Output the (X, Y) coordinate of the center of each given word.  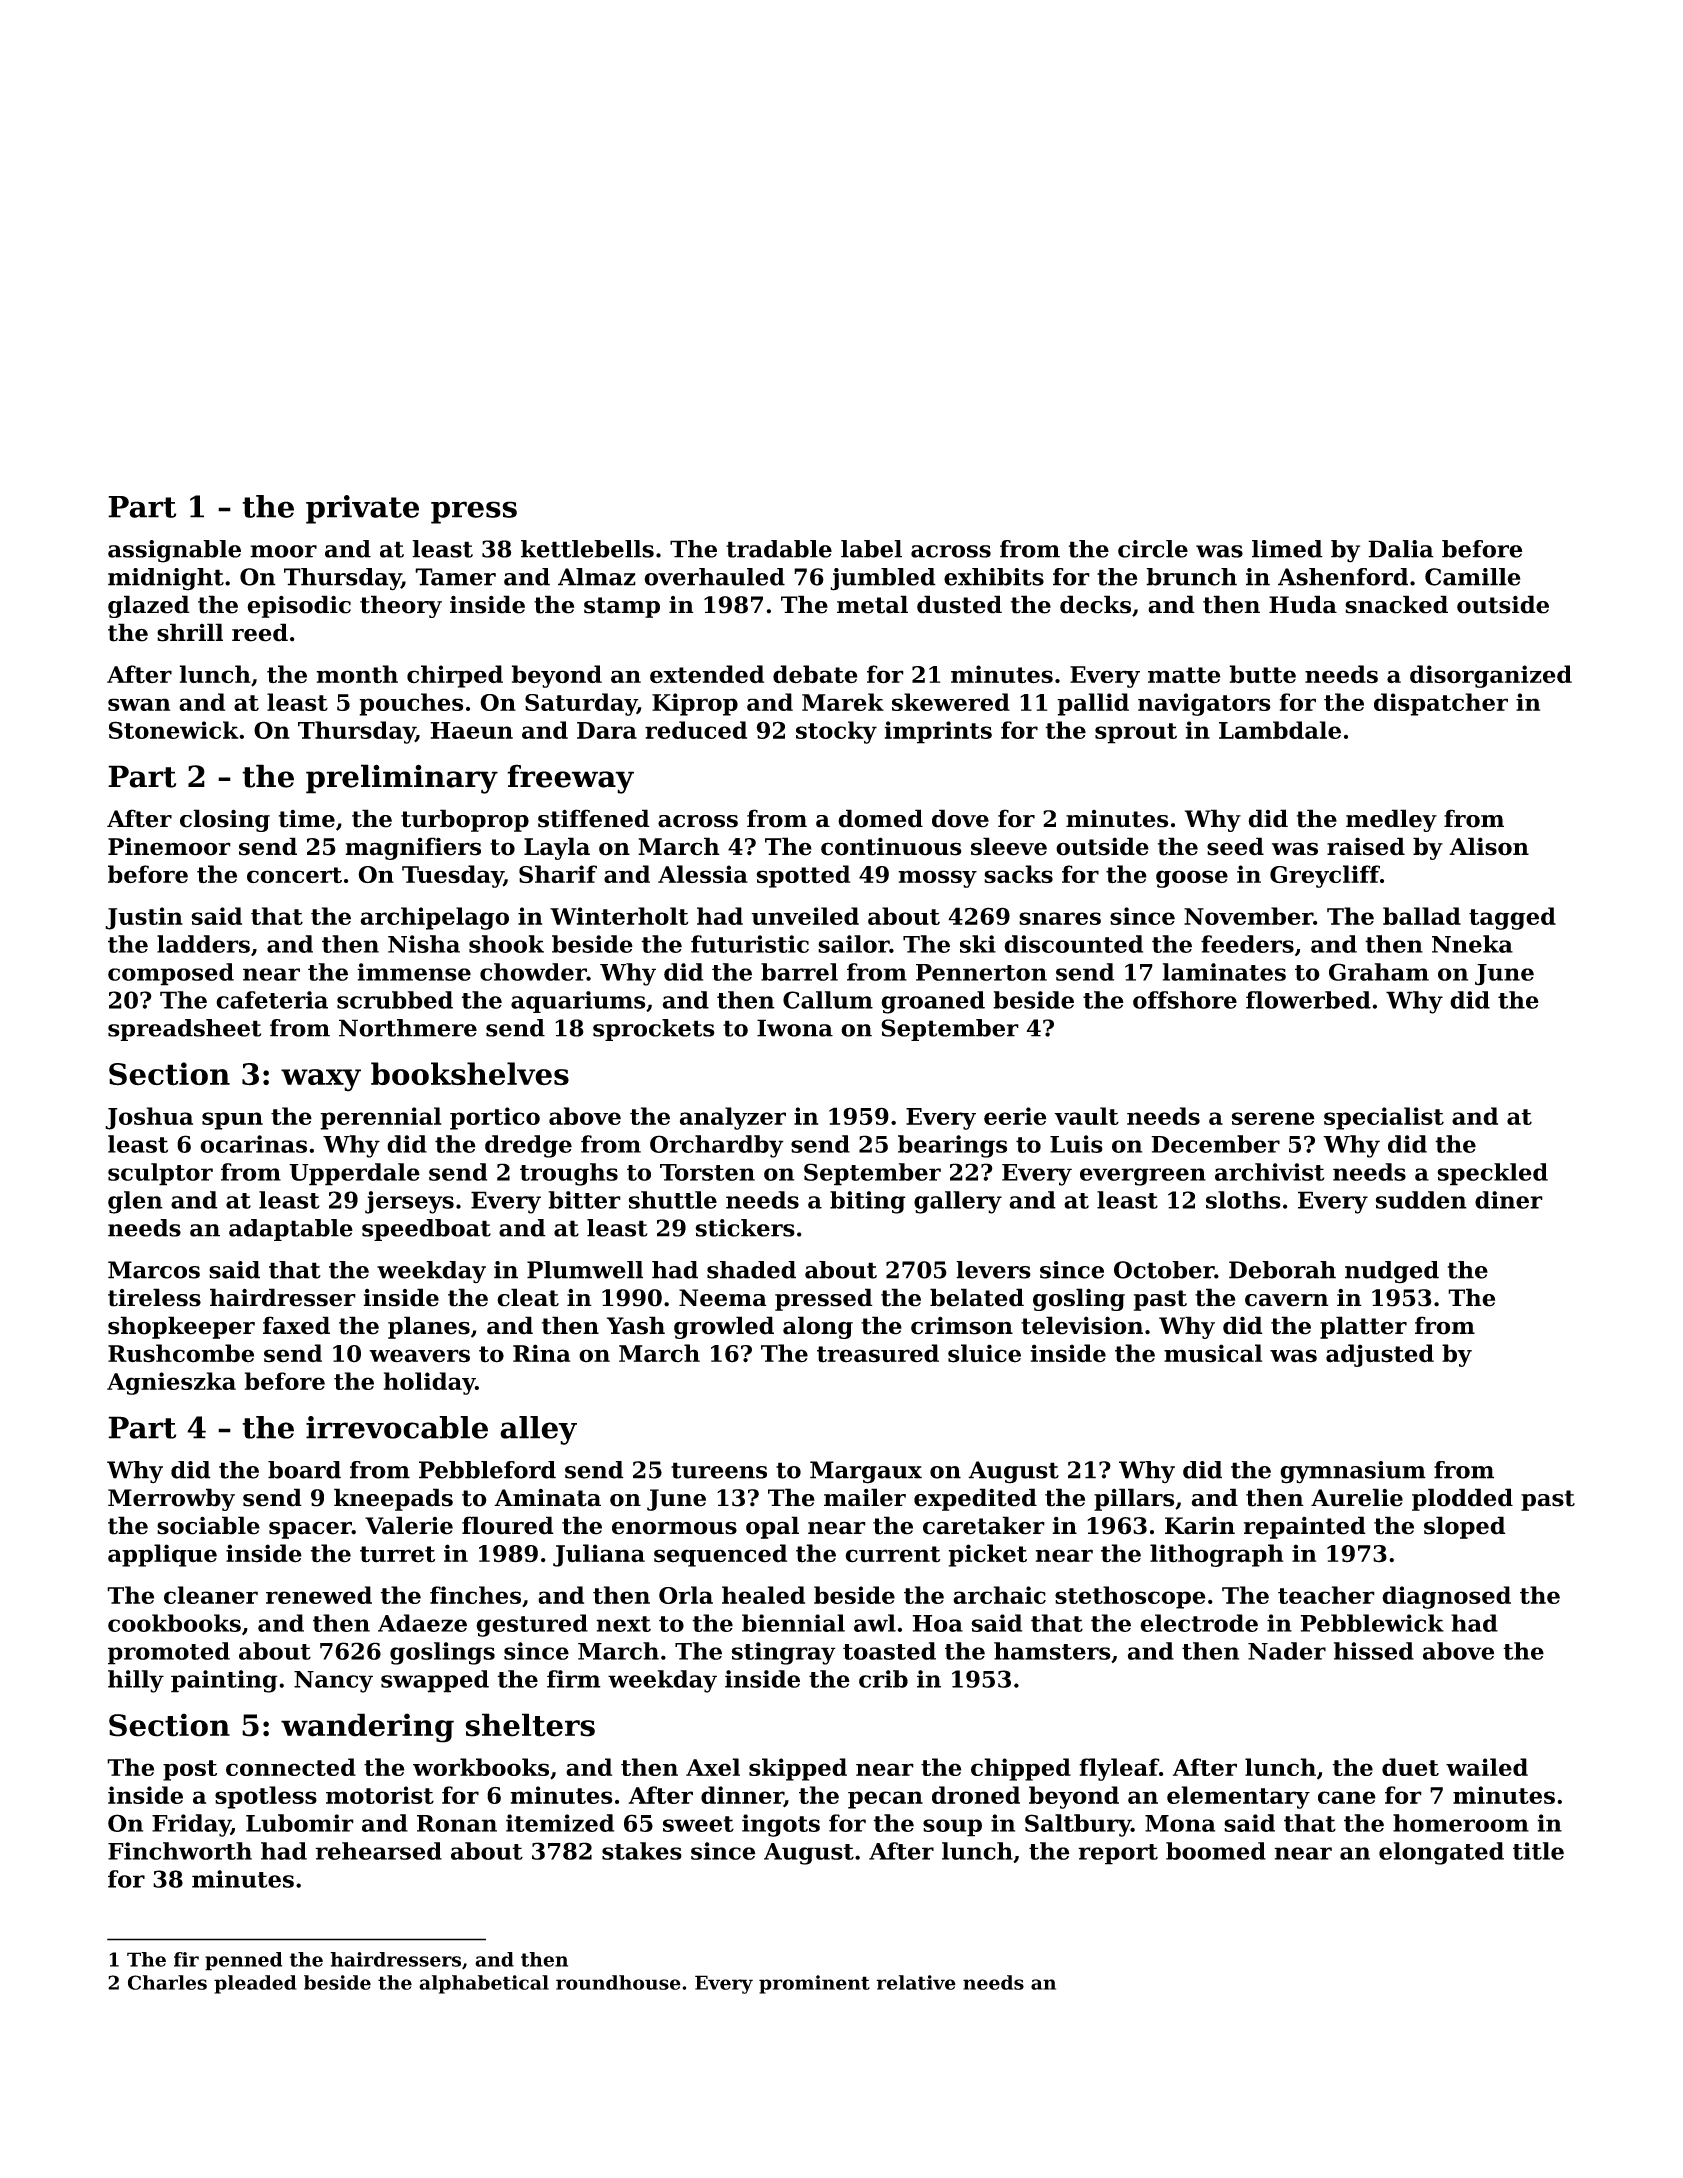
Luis (1076, 1144)
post (190, 1770)
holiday (429, 1383)
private (362, 509)
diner (1509, 1200)
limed (1287, 549)
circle (1153, 549)
